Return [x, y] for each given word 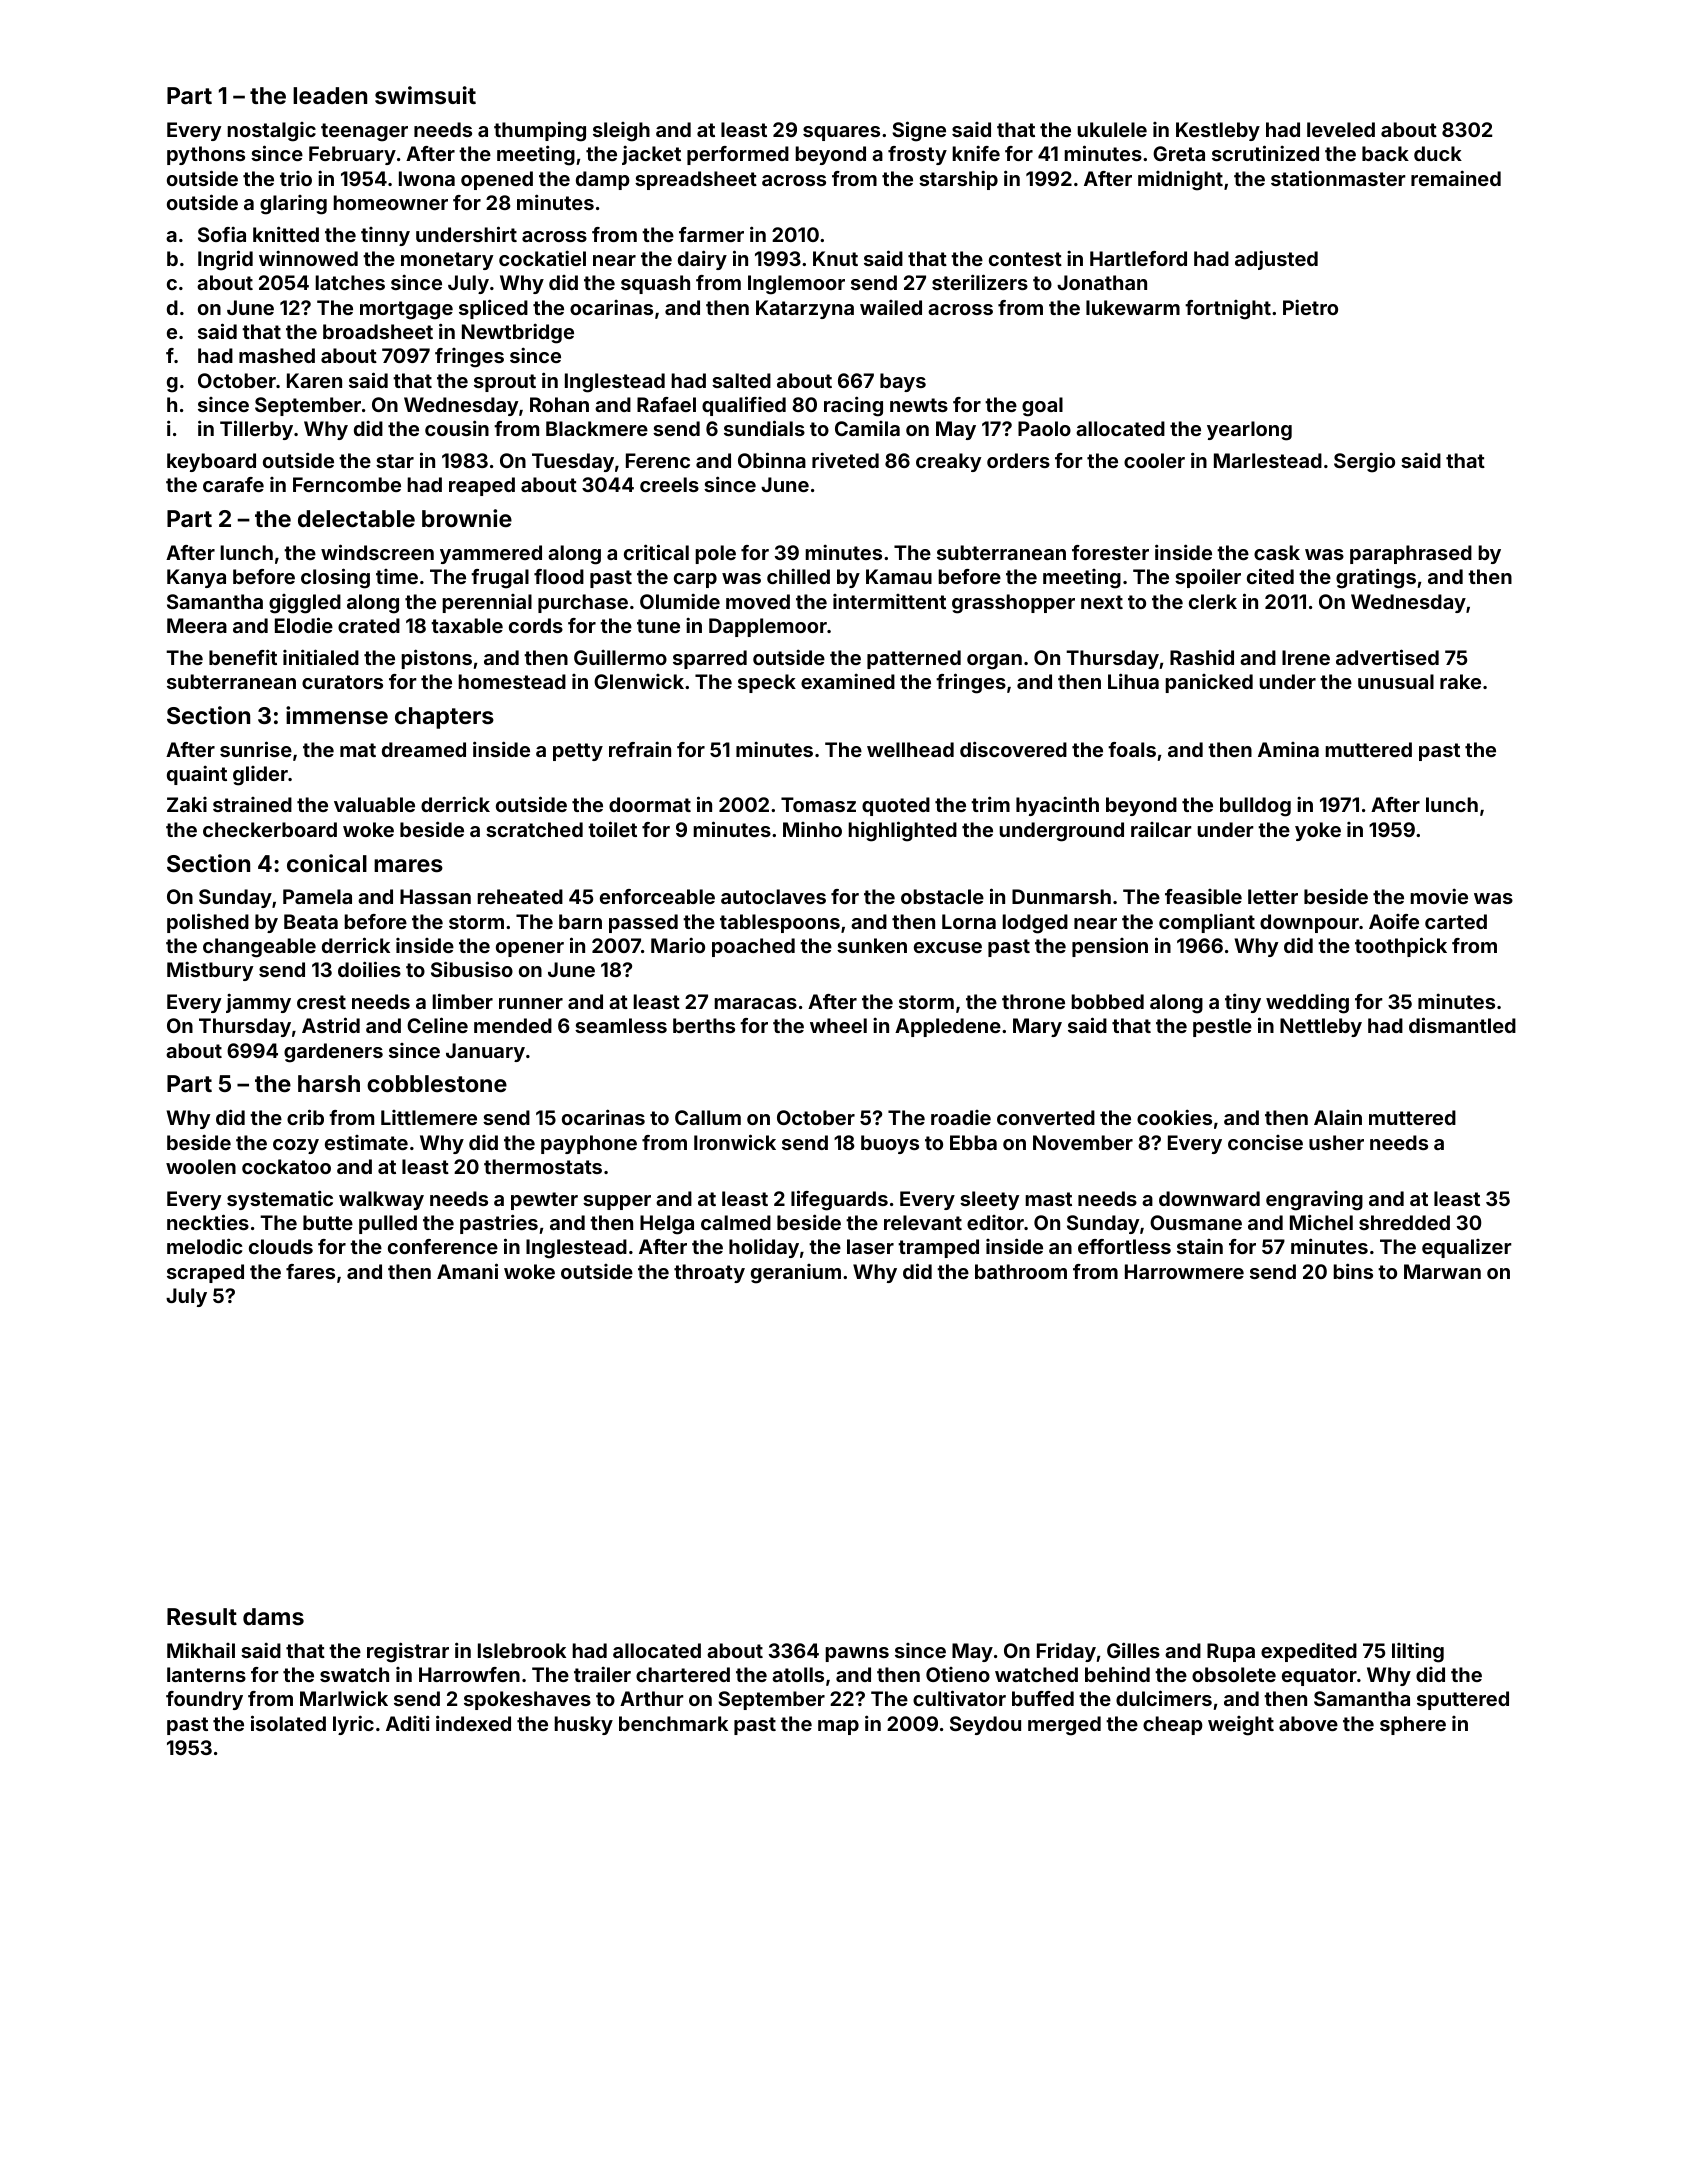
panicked [1209, 683]
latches [350, 282]
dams [273, 1616]
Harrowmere [1184, 1271]
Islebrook [522, 1650]
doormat [650, 804]
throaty [709, 1273]
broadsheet [378, 331]
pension [1110, 947]
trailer [602, 1674]
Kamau [899, 576]
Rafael [666, 404]
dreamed [424, 749]
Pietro [1310, 307]
